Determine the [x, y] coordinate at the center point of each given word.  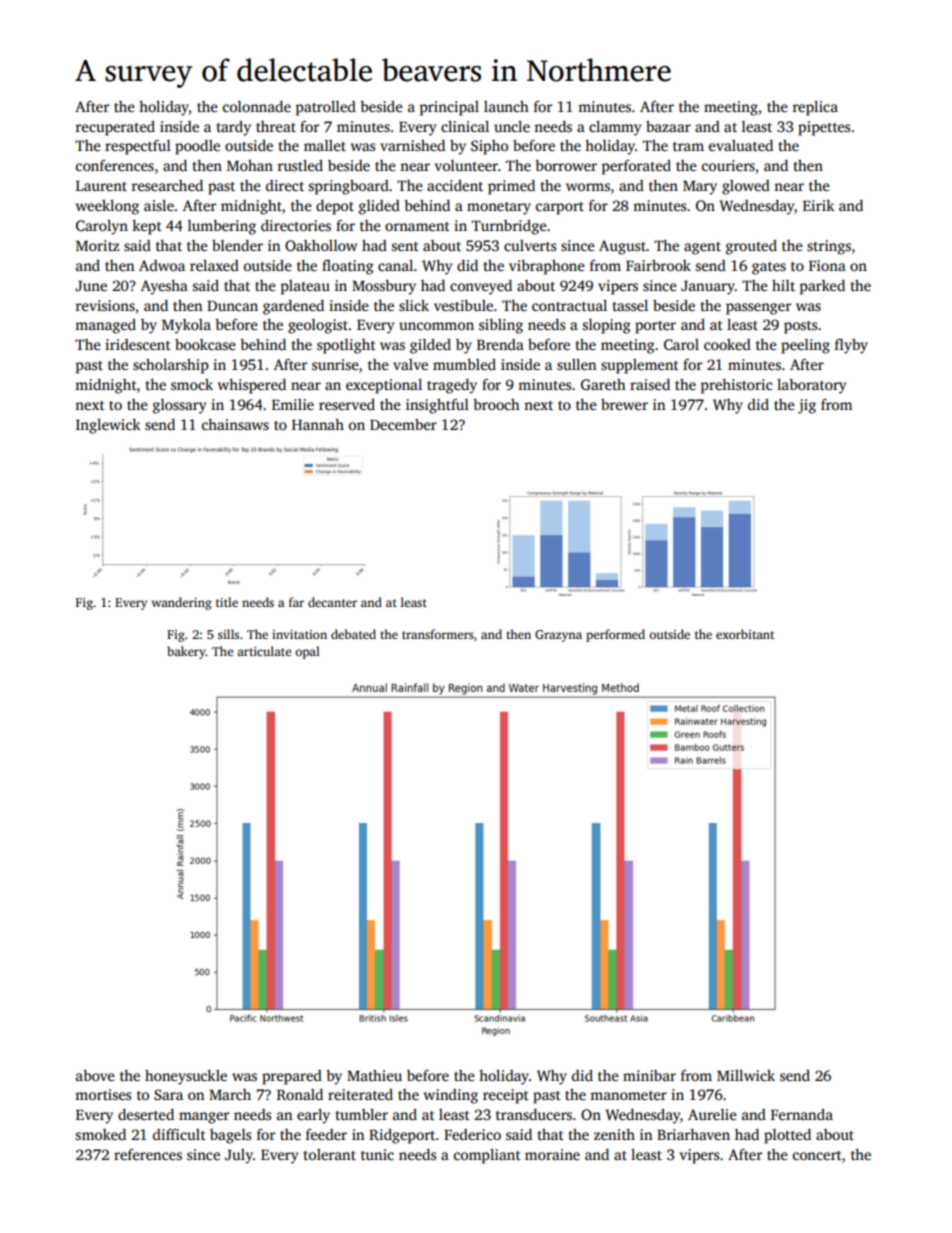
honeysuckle [186, 1077]
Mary [700, 188]
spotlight [346, 346]
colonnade [257, 106]
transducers [534, 1114]
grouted [751, 247]
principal [449, 108]
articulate [264, 651]
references [148, 1154]
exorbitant [745, 634]
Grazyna [558, 636]
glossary [179, 406]
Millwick [746, 1075]
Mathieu [374, 1075]
